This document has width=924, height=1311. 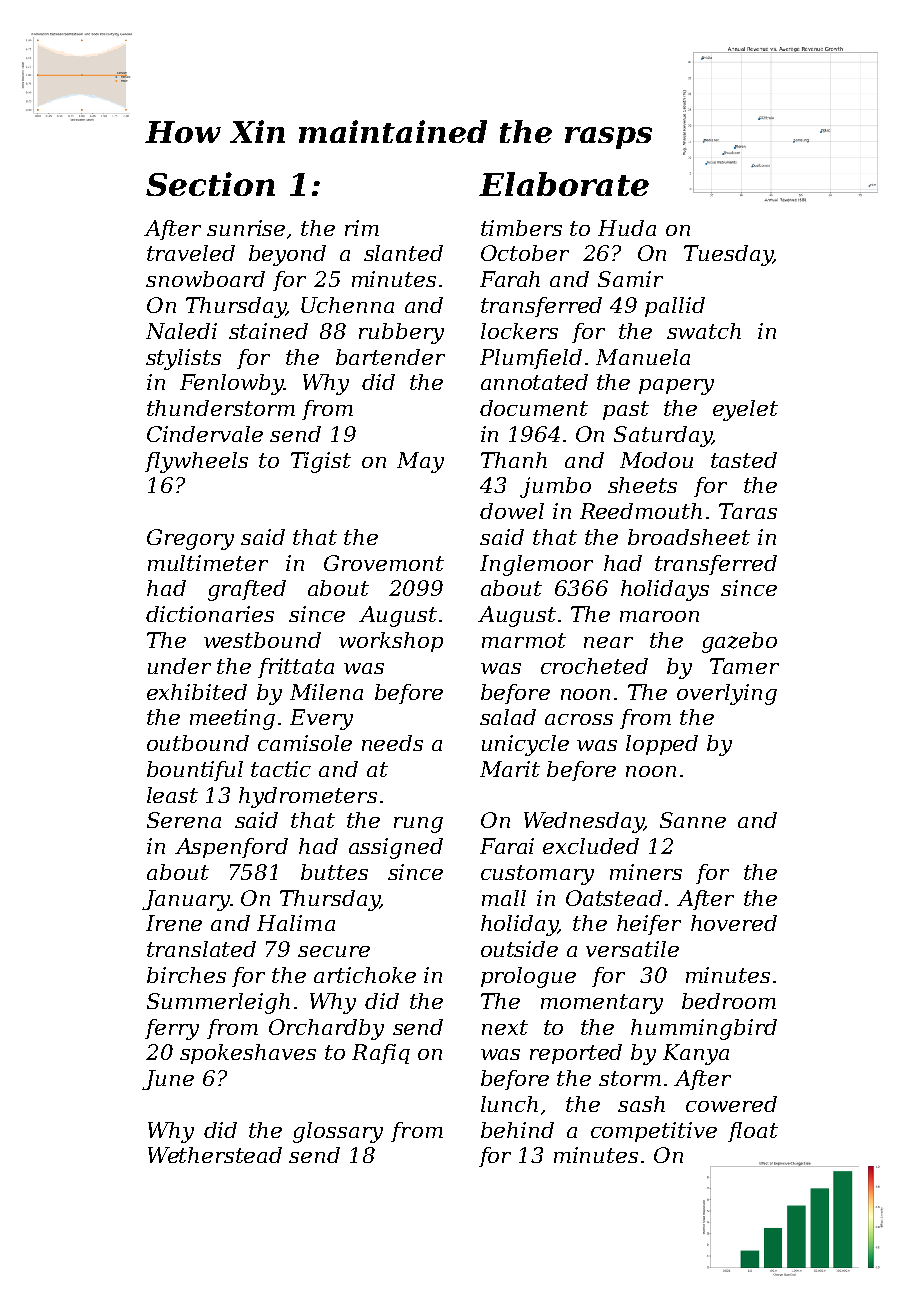 I want to click on behind, so click(x=517, y=1130).
